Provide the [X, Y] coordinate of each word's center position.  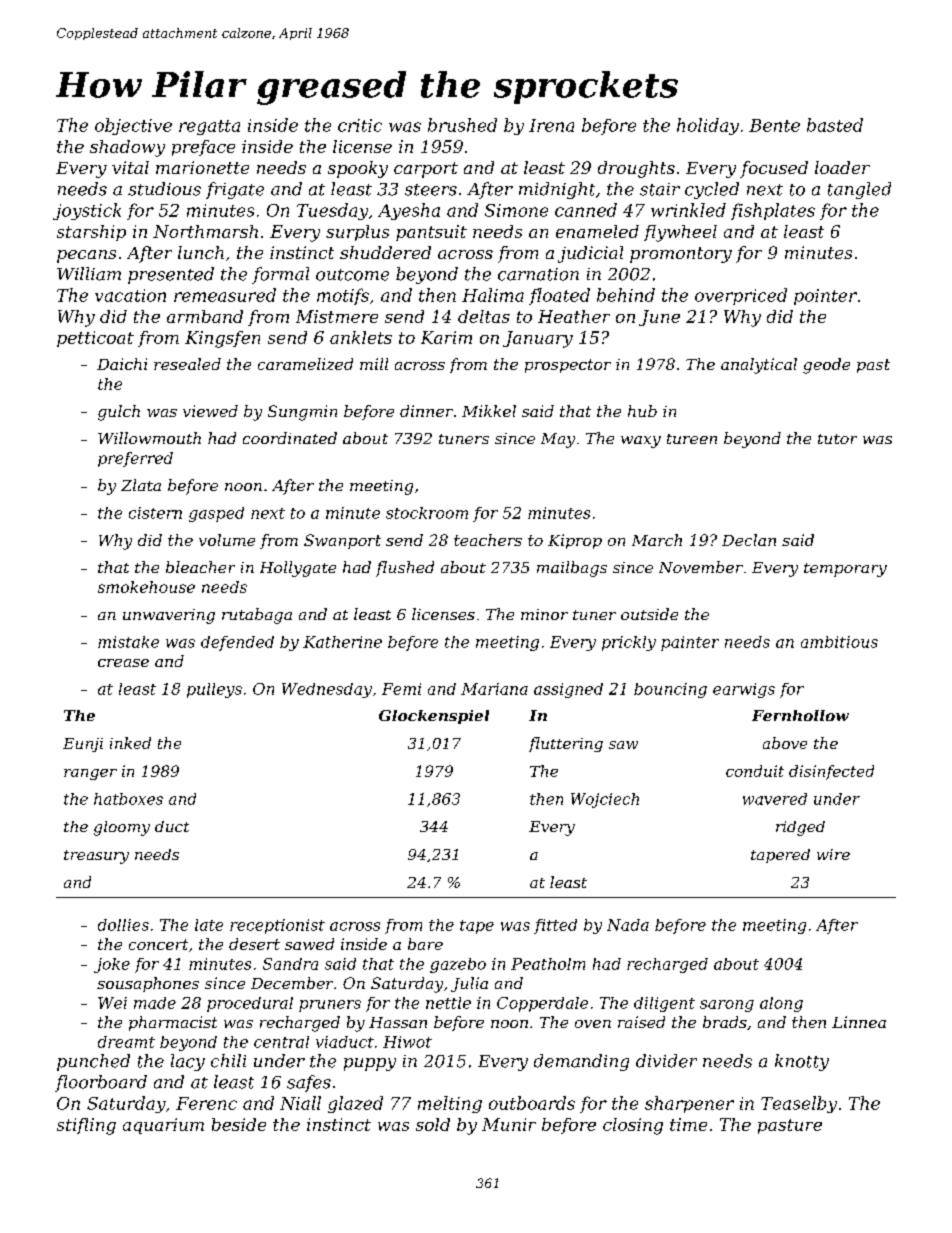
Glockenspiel [434, 717]
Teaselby [799, 1104]
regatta [209, 127]
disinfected [831, 772]
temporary [845, 570]
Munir [509, 1124]
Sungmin [302, 413]
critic [360, 125]
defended [237, 643]
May [558, 440]
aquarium [163, 1126]
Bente [774, 125]
